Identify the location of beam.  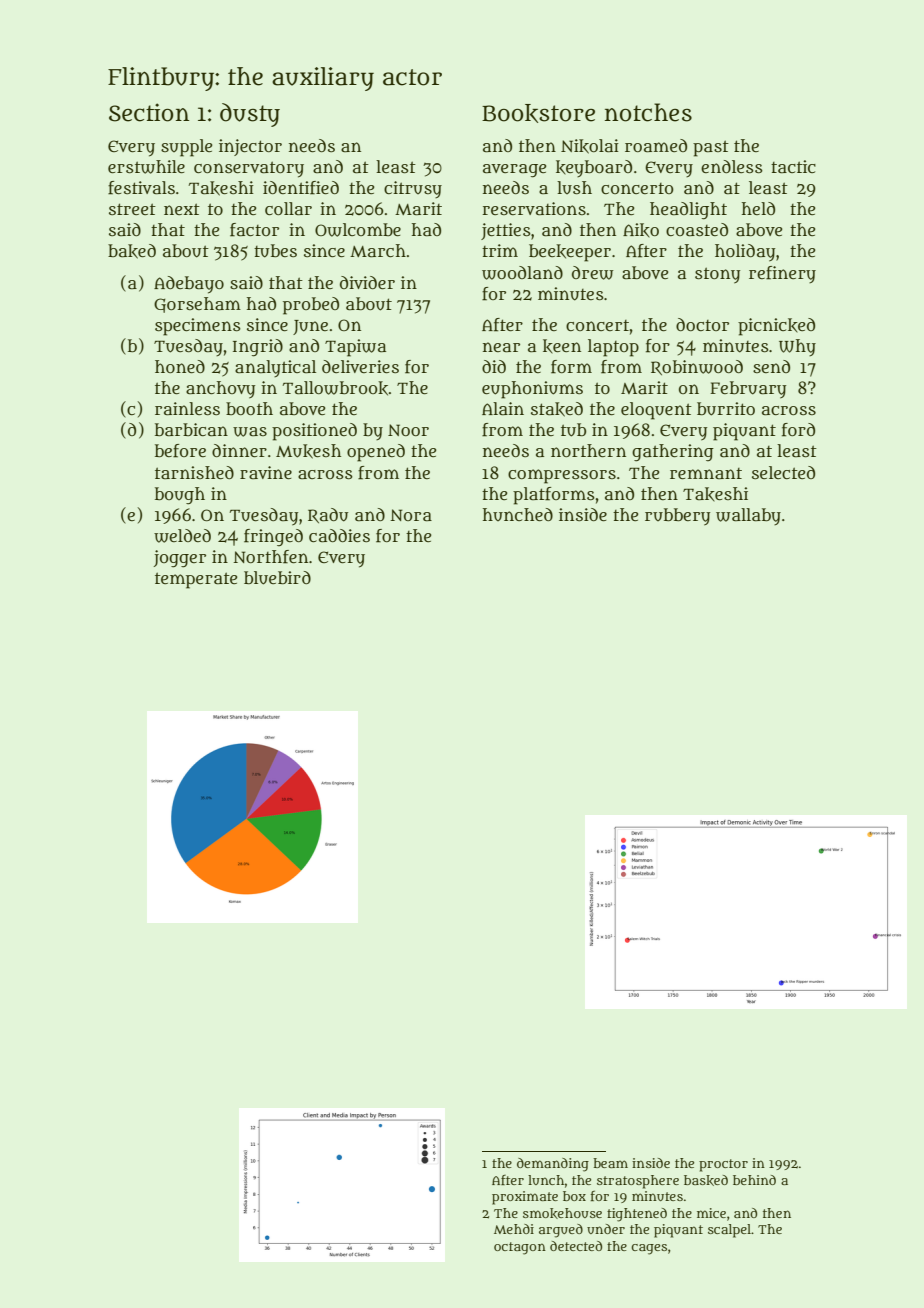
(610, 1163).
